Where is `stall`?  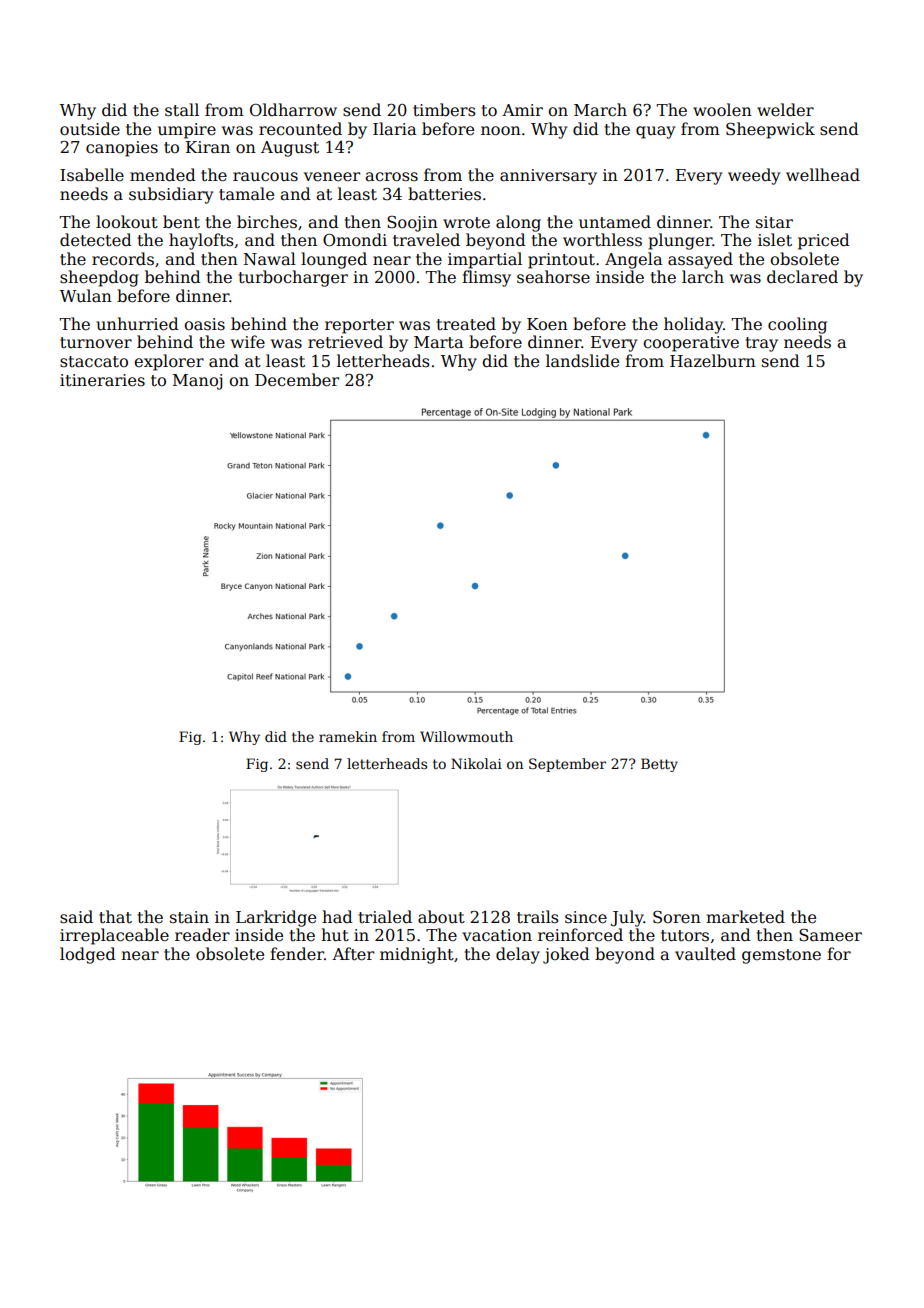
stall is located at coordinates (182, 110).
